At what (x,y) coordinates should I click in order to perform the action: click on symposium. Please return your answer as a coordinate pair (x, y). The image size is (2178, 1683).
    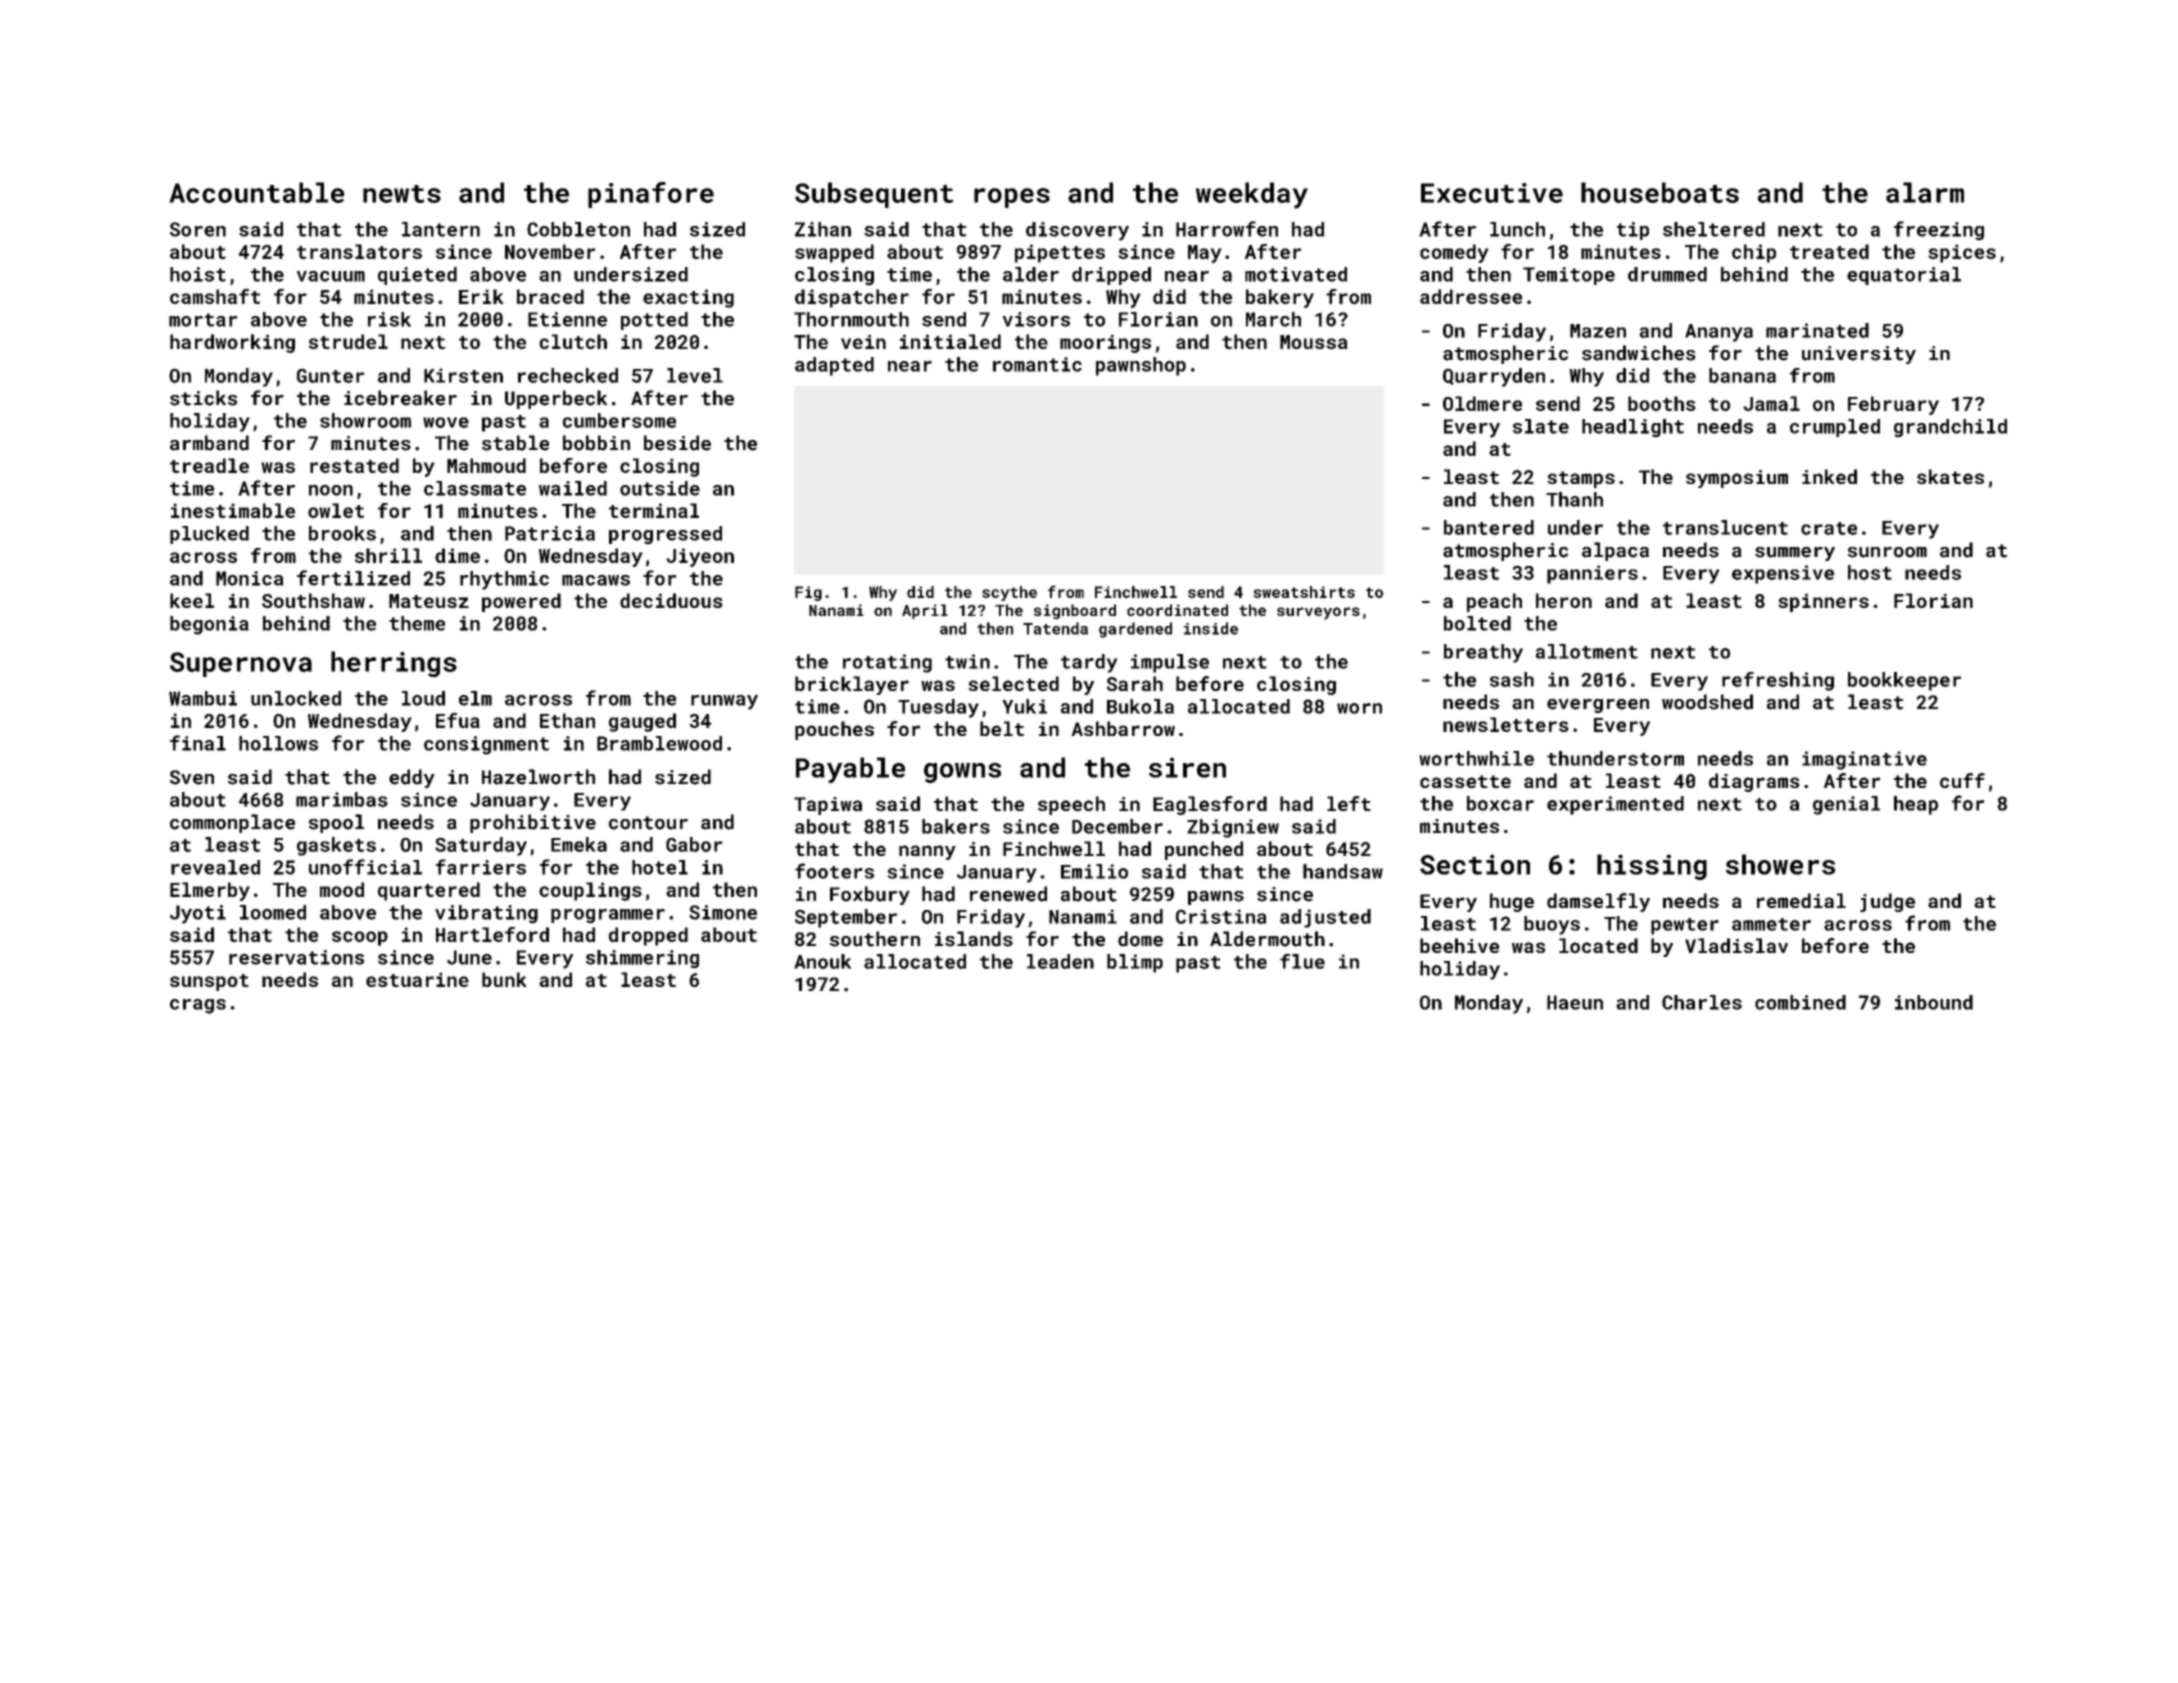
    Looking at the image, I should click on (1737, 479).
